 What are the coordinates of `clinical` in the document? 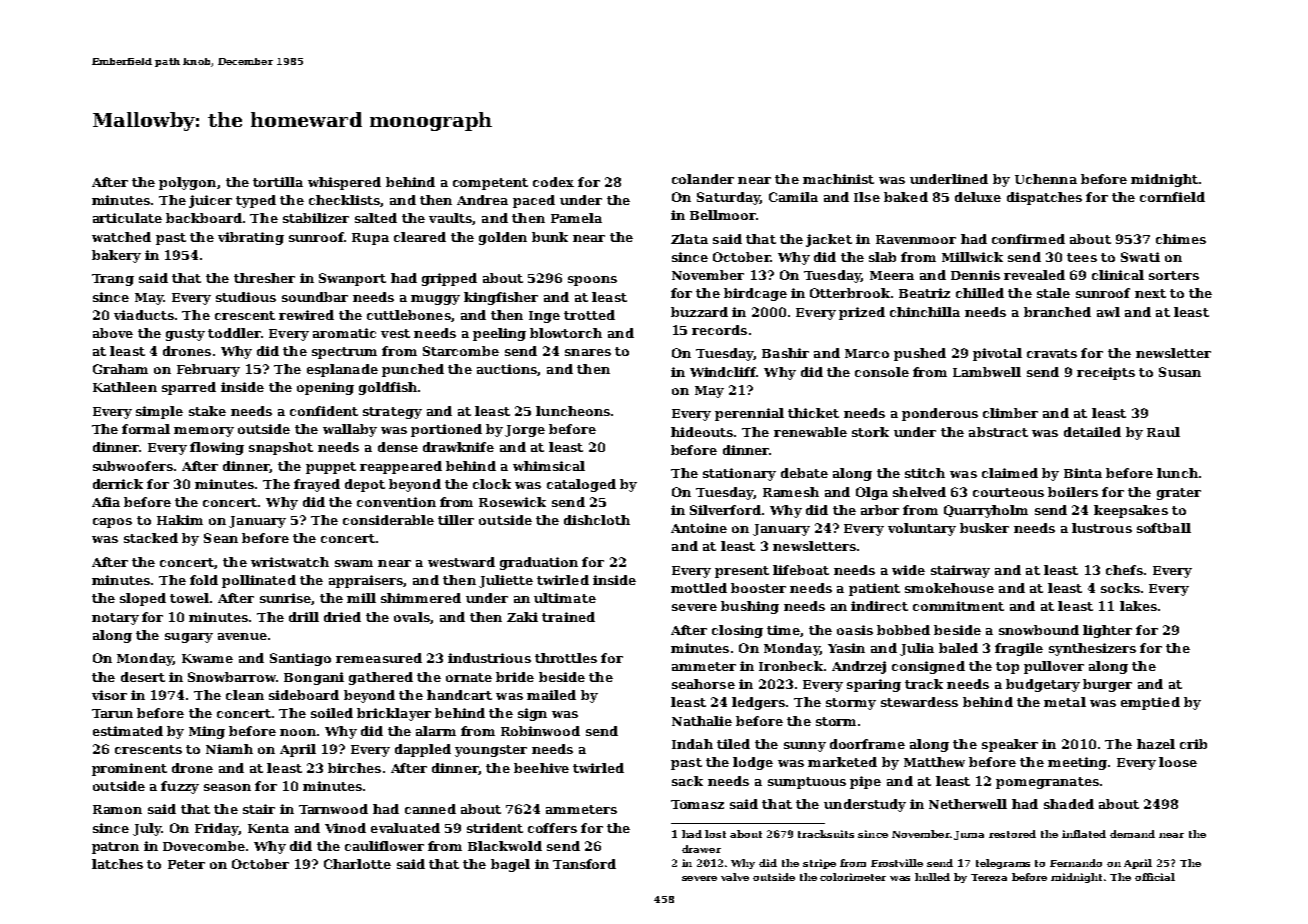 It's located at (1118, 275).
